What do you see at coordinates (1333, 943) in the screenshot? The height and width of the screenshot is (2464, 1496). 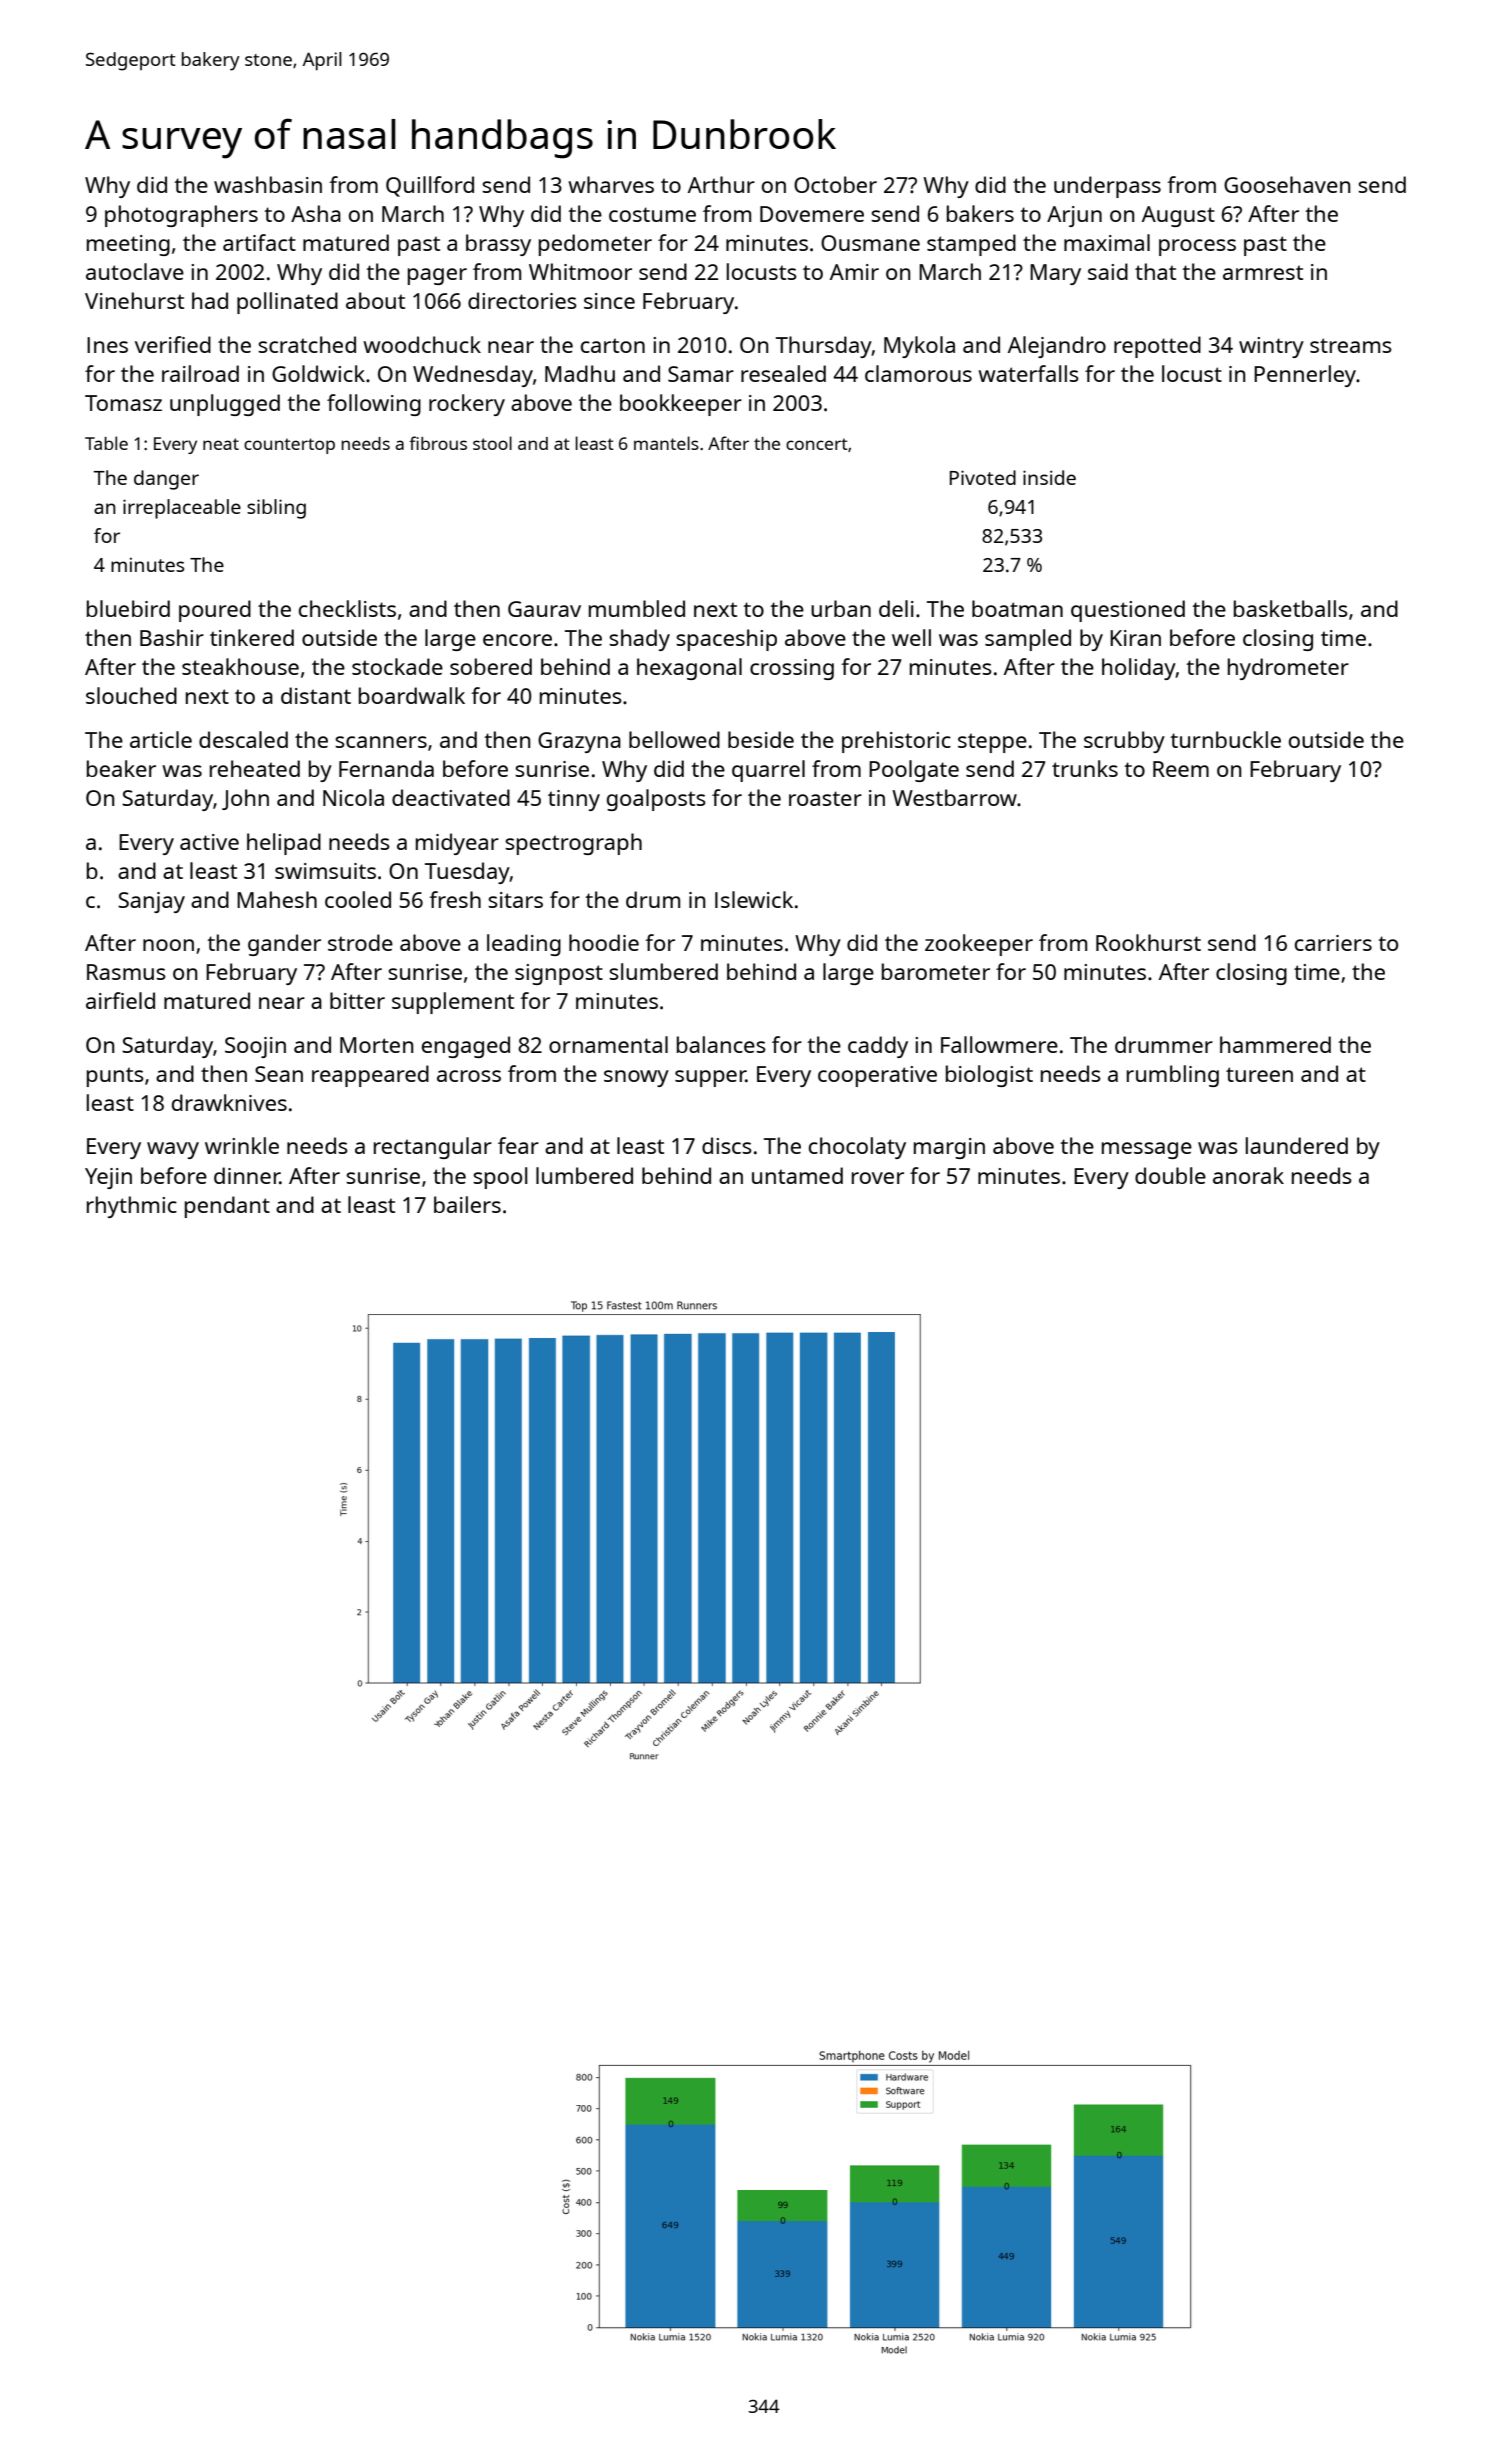 I see `carriers` at bounding box center [1333, 943].
